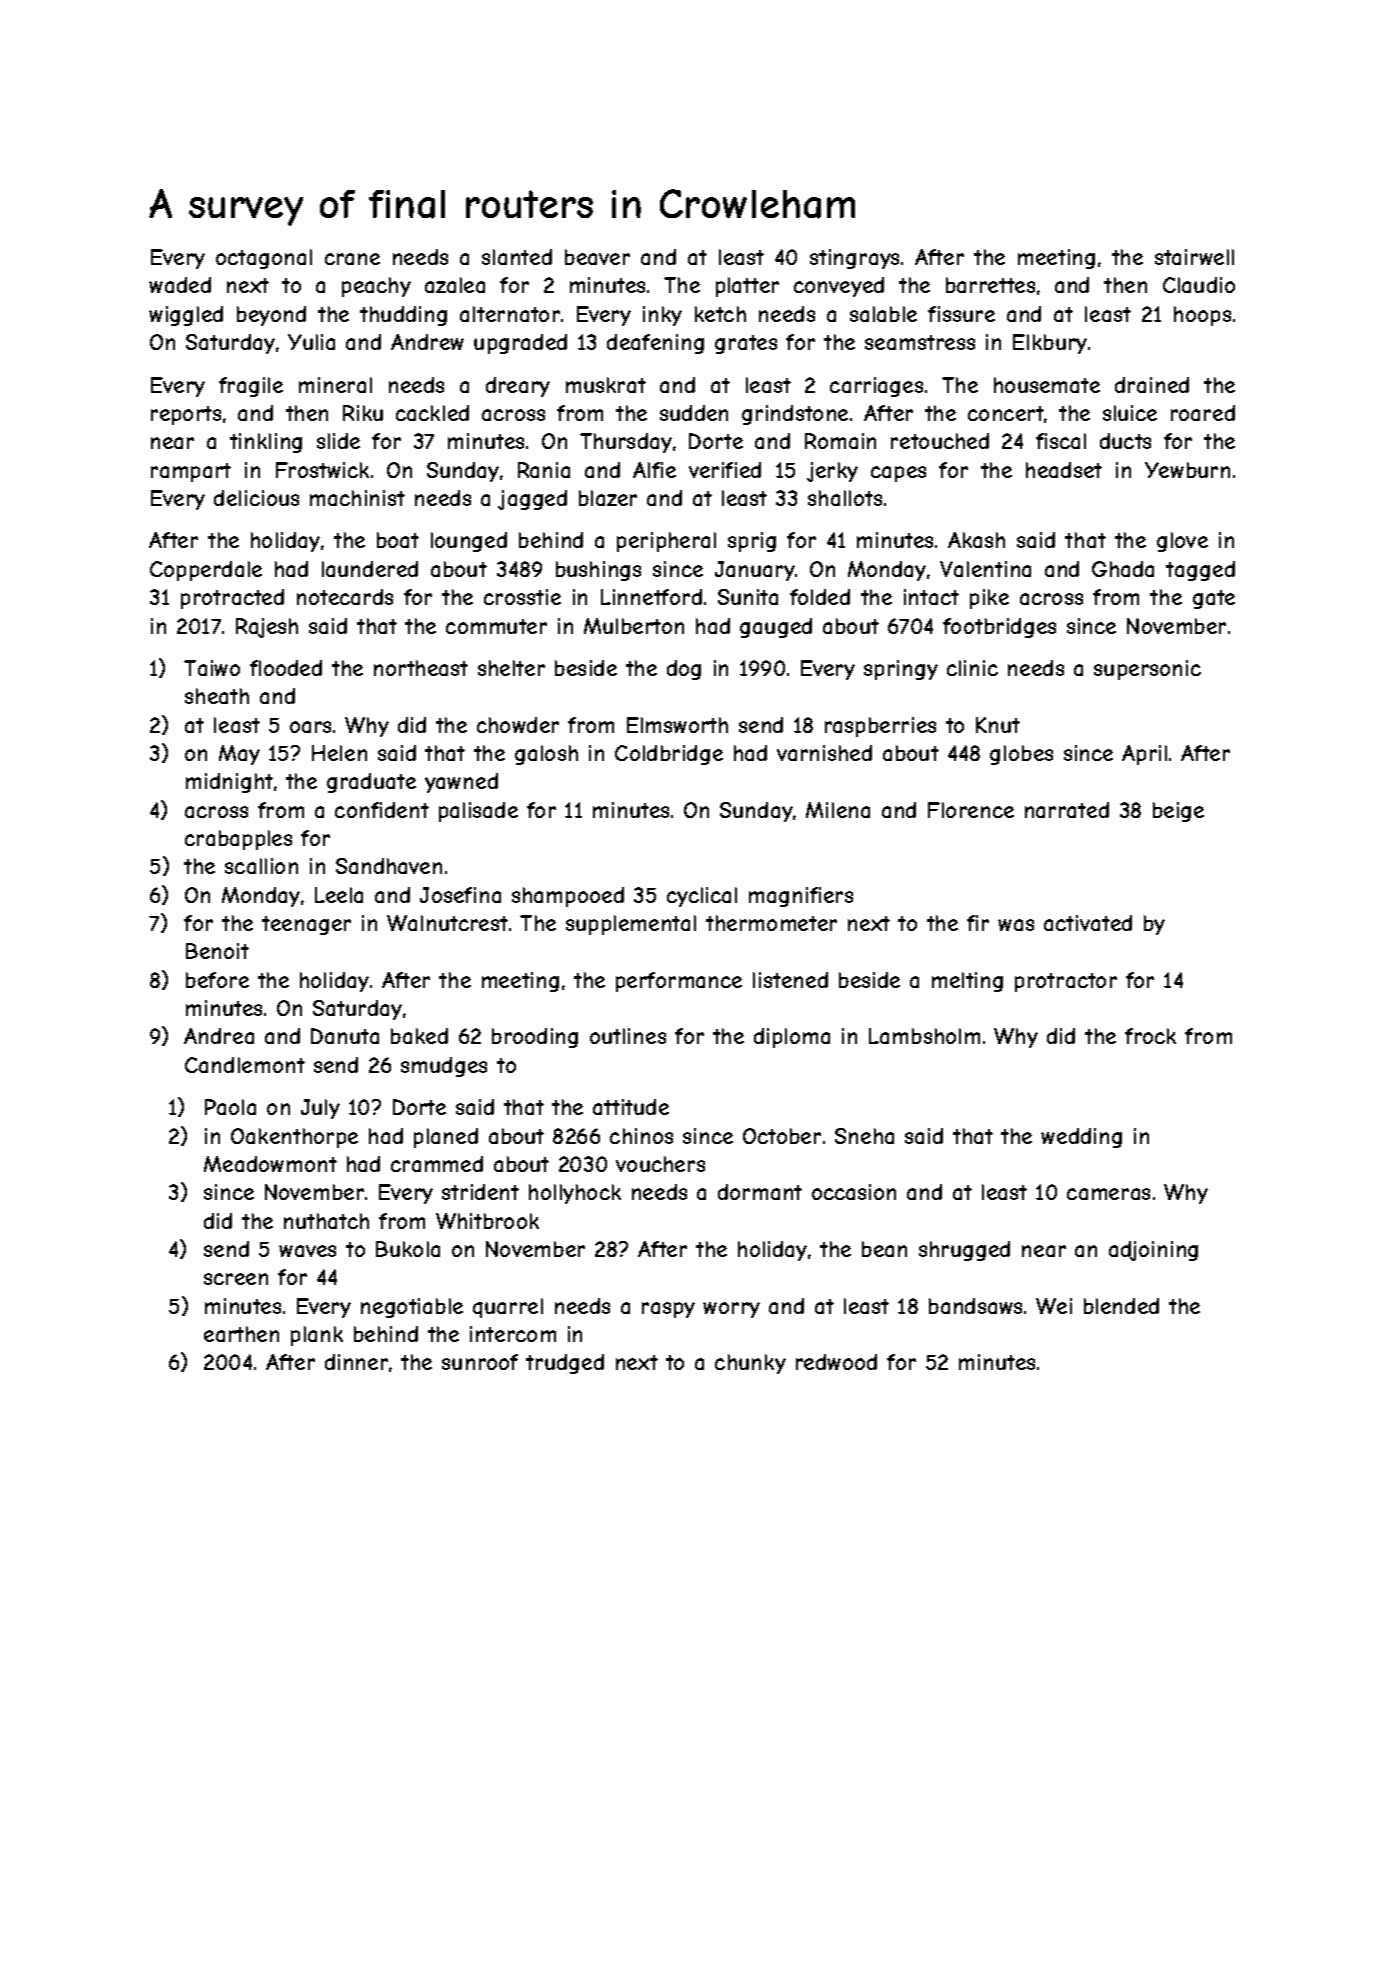  Describe the element at coordinates (771, 923) in the screenshot. I see `thermometer` at that location.
